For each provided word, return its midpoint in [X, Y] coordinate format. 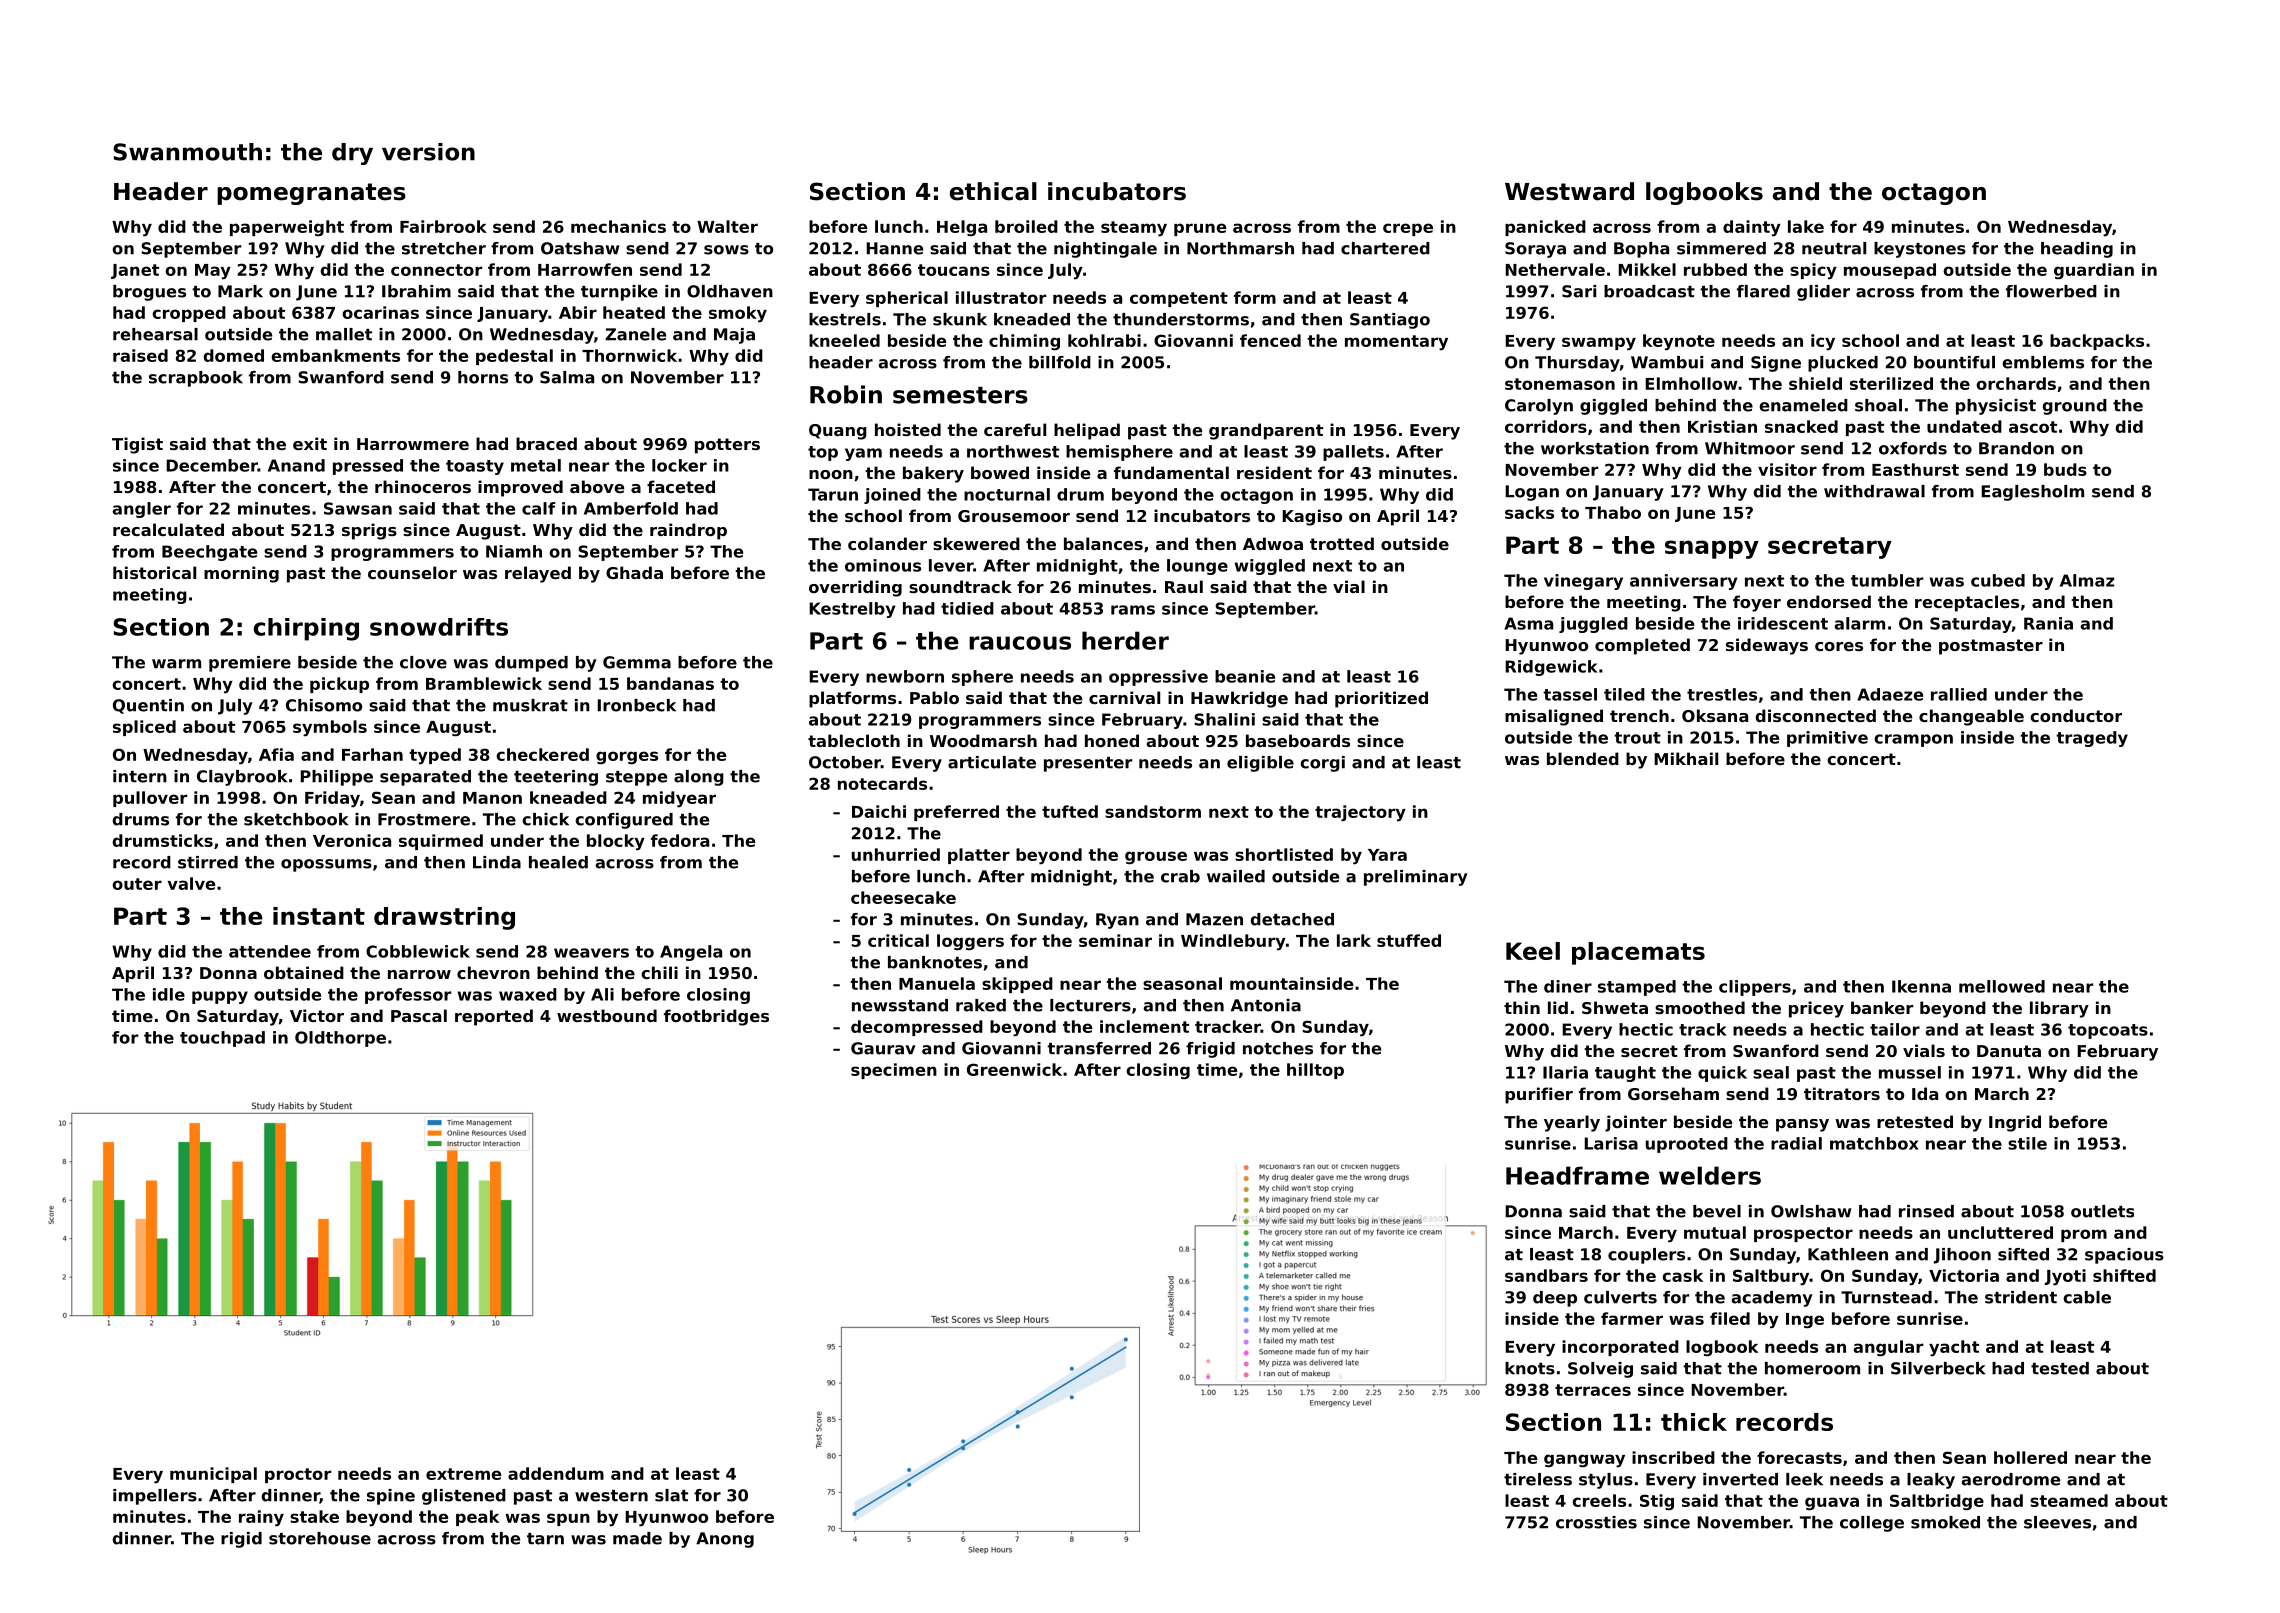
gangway [1584, 1461]
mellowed [2002, 986]
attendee [270, 951]
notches [1278, 1048]
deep [1555, 1299]
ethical [993, 191]
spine [391, 1497]
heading [2077, 250]
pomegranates [311, 194]
